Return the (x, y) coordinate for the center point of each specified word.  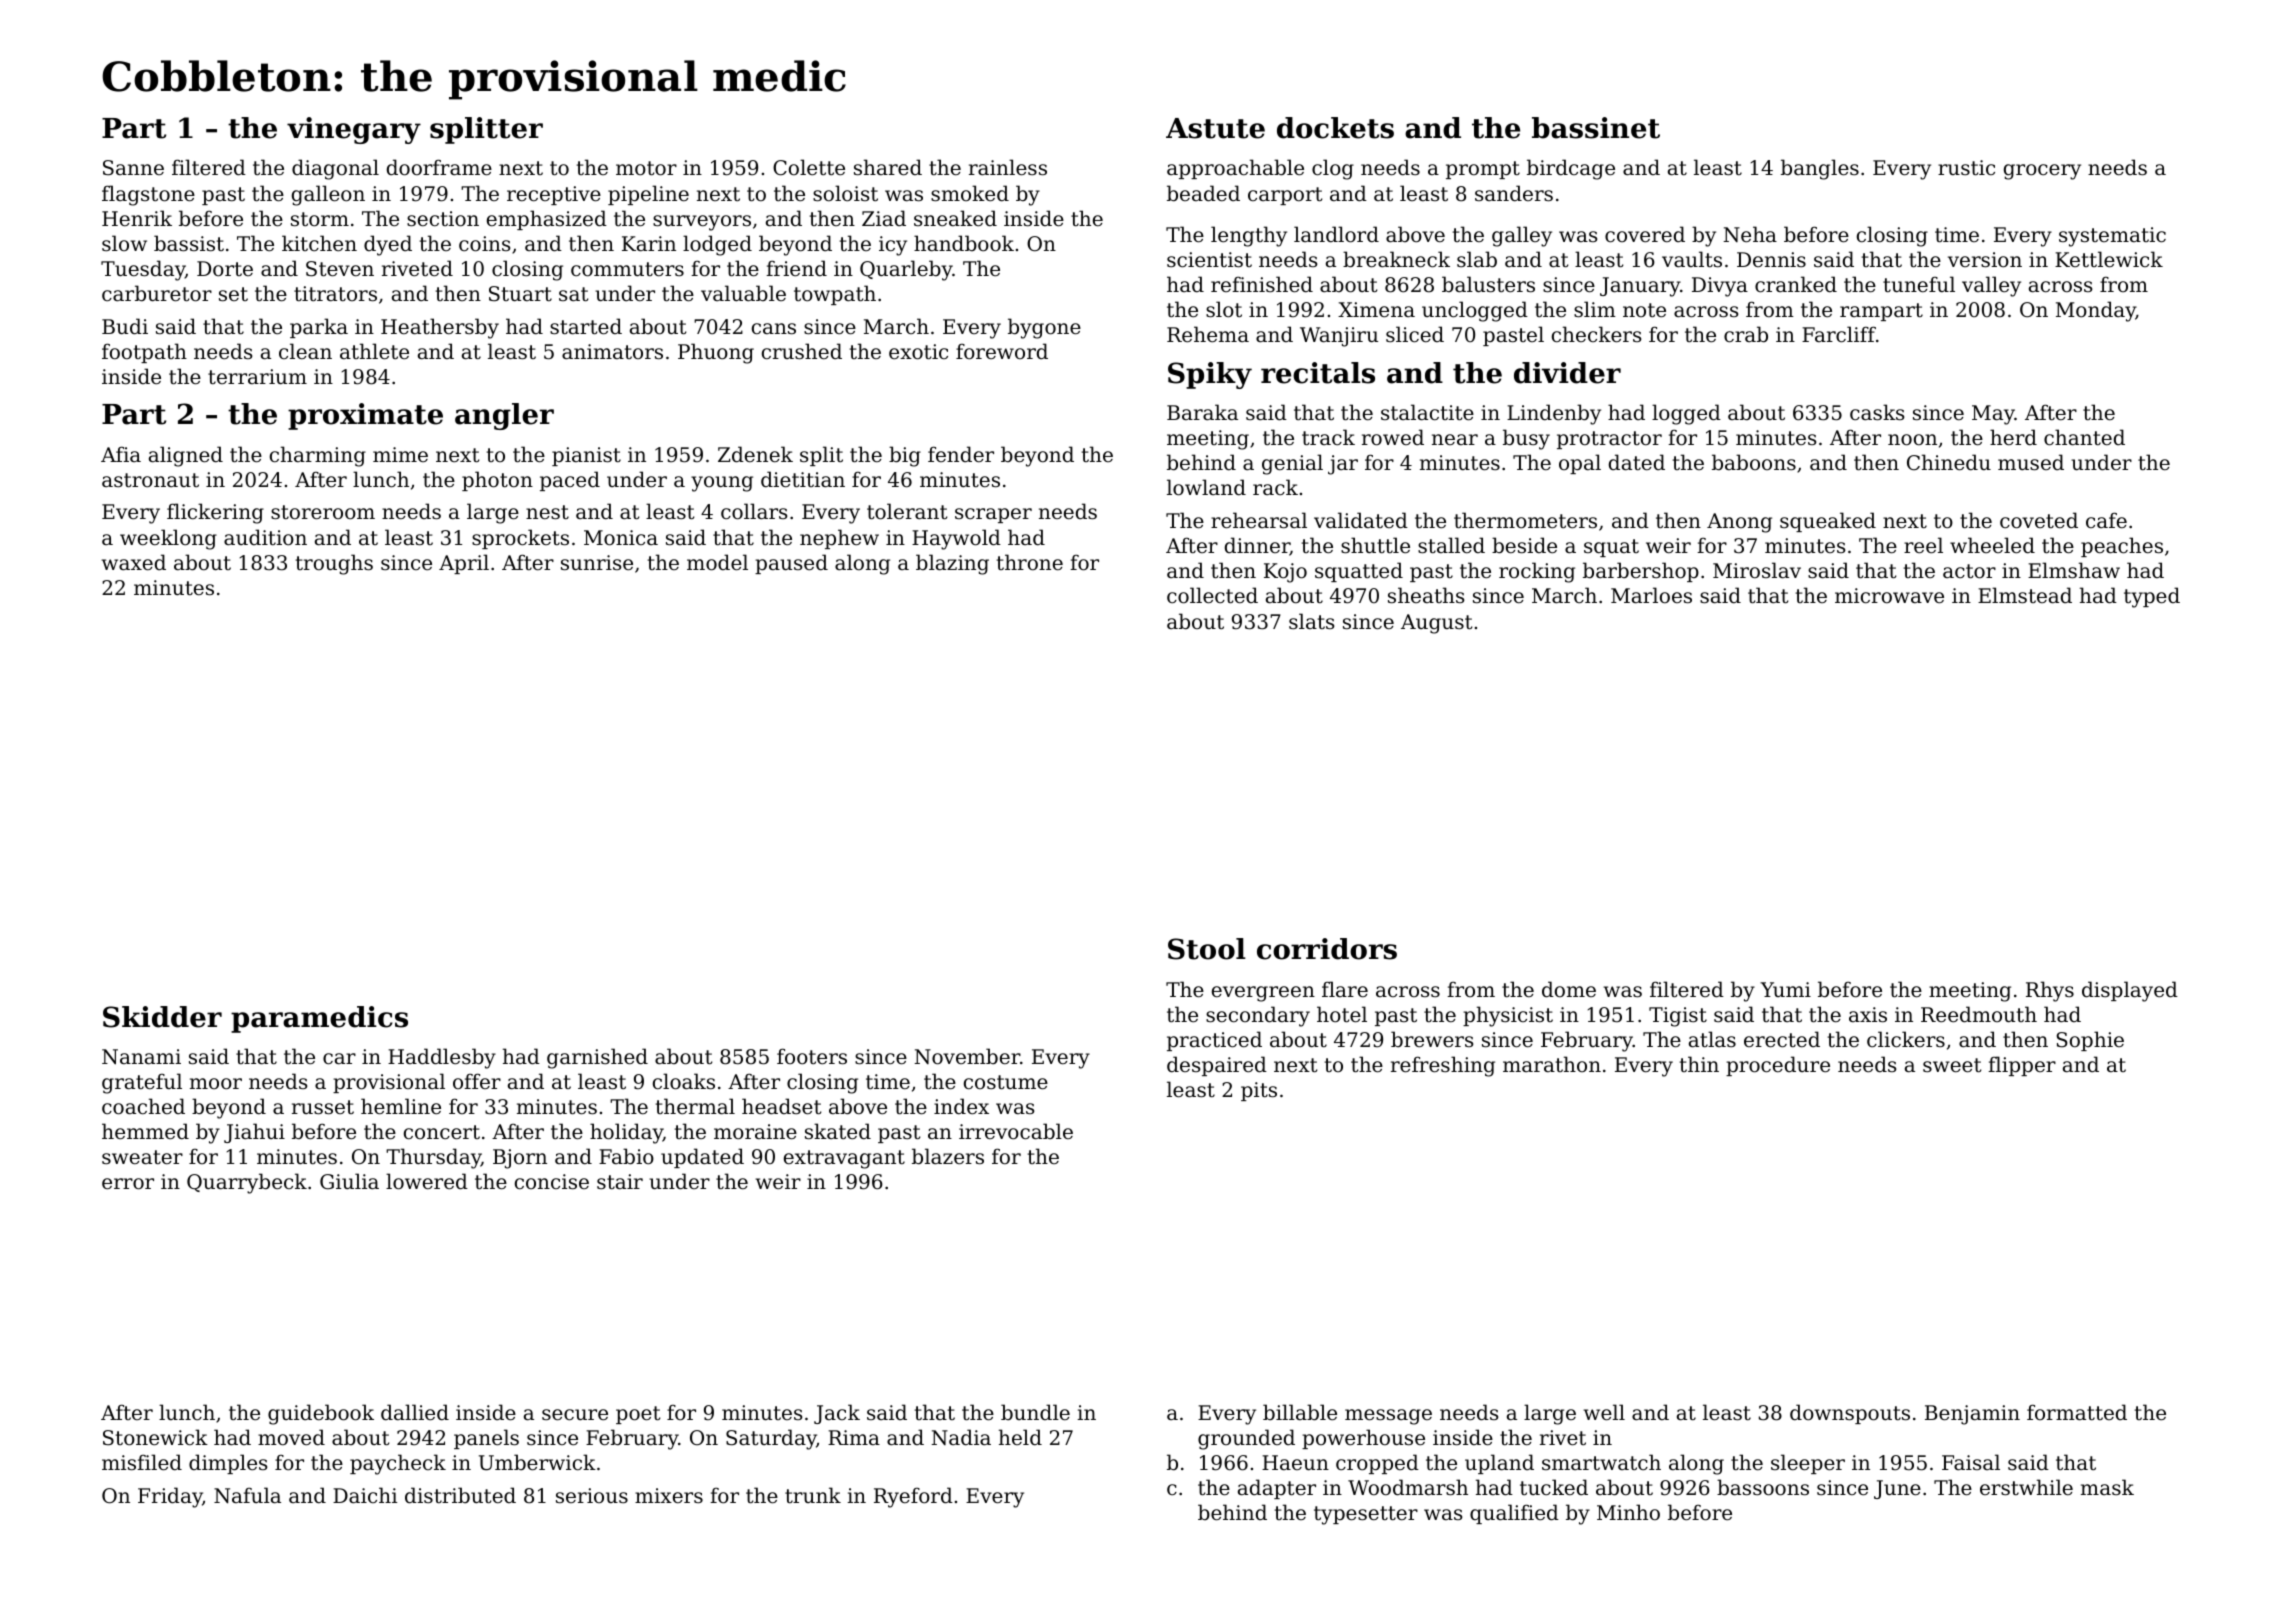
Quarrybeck (247, 1183)
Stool (1207, 949)
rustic (1966, 167)
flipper (2022, 1066)
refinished (1262, 284)
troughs (334, 564)
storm (320, 219)
